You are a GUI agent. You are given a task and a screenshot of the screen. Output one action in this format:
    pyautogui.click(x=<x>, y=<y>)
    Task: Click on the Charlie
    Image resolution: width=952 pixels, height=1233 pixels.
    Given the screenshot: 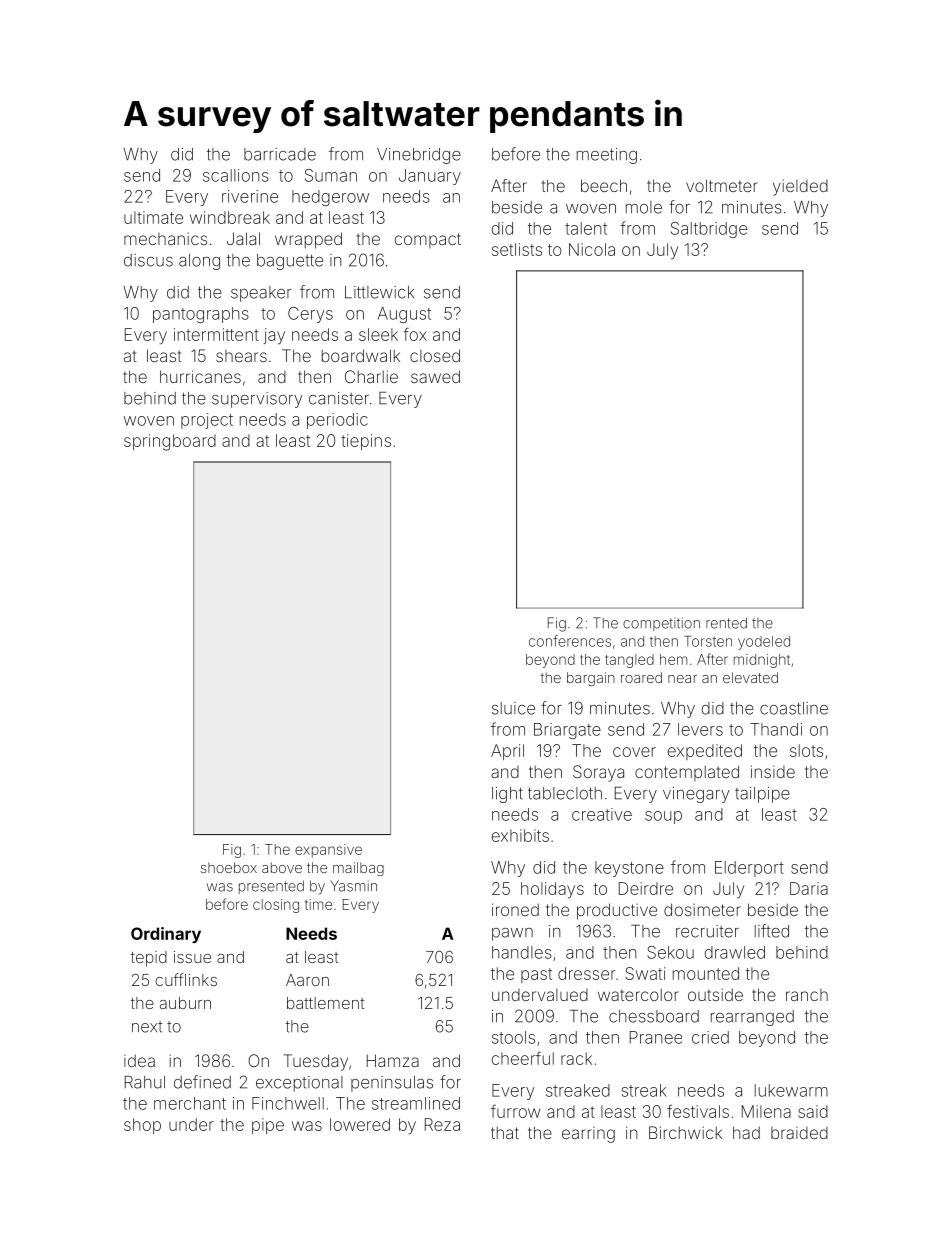 What is the action you would take?
    pyautogui.click(x=371, y=376)
